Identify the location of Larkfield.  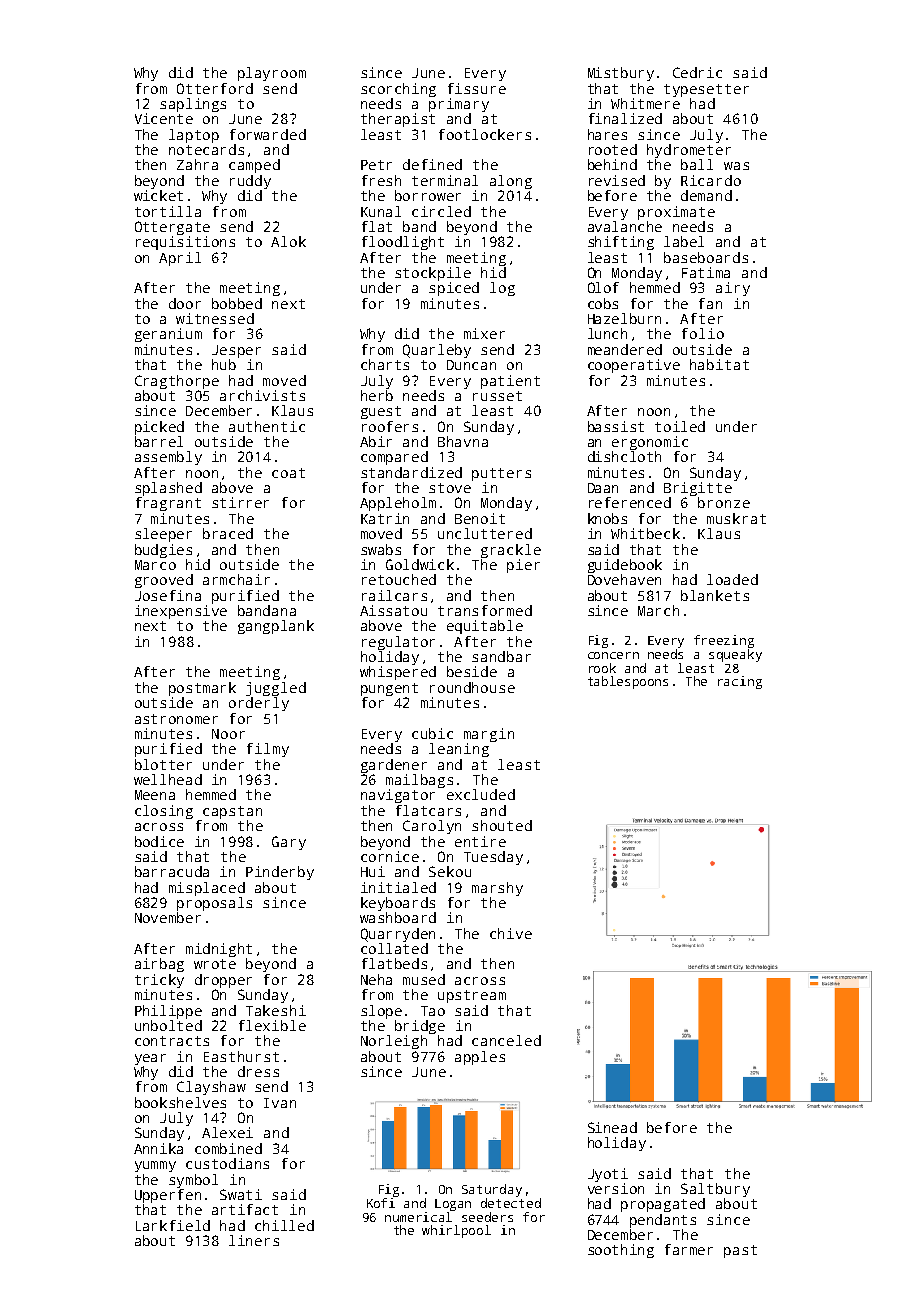
(173, 1225).
